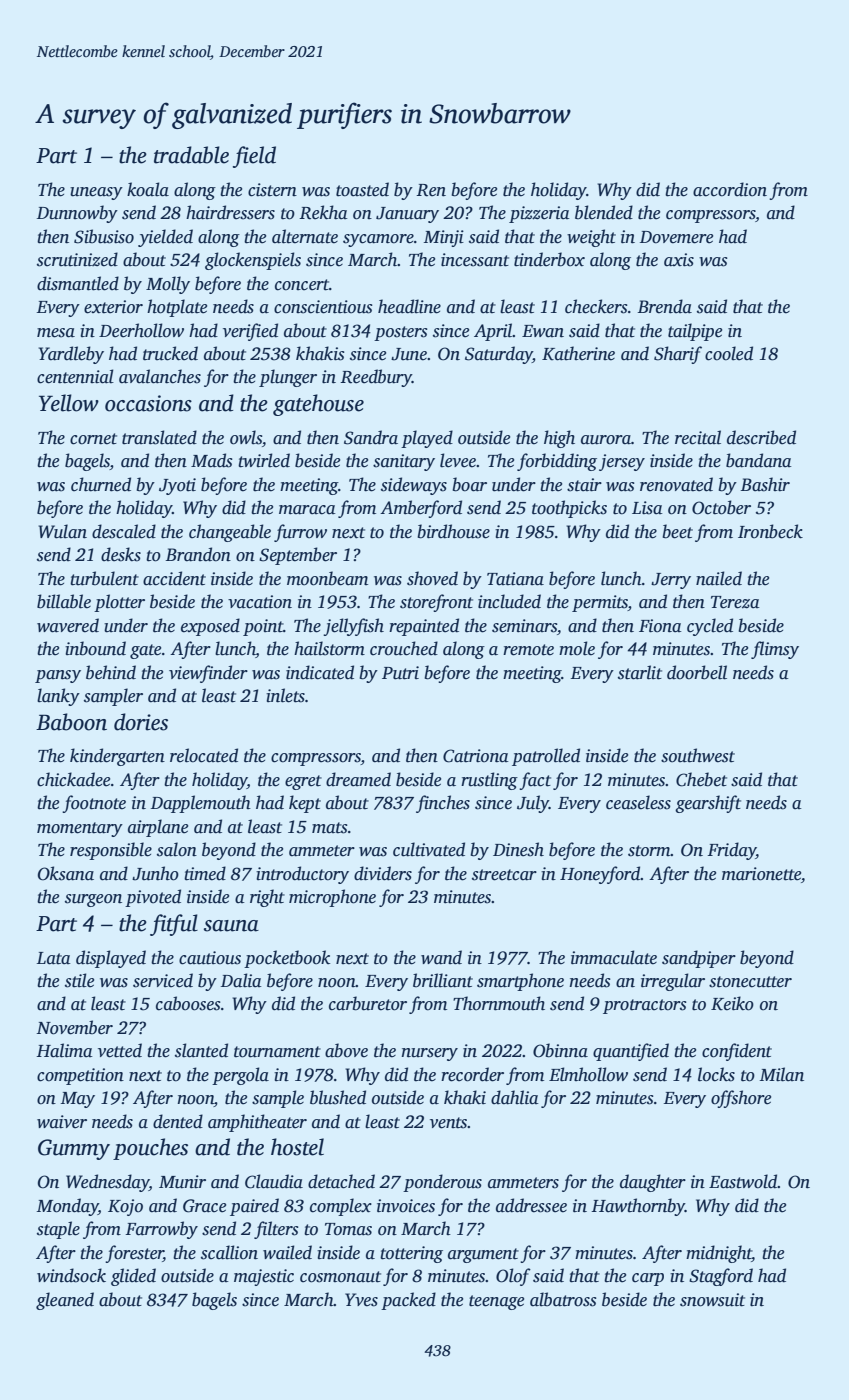  Describe the element at coordinates (765, 484) in the document. I see `Bashir` at that location.
